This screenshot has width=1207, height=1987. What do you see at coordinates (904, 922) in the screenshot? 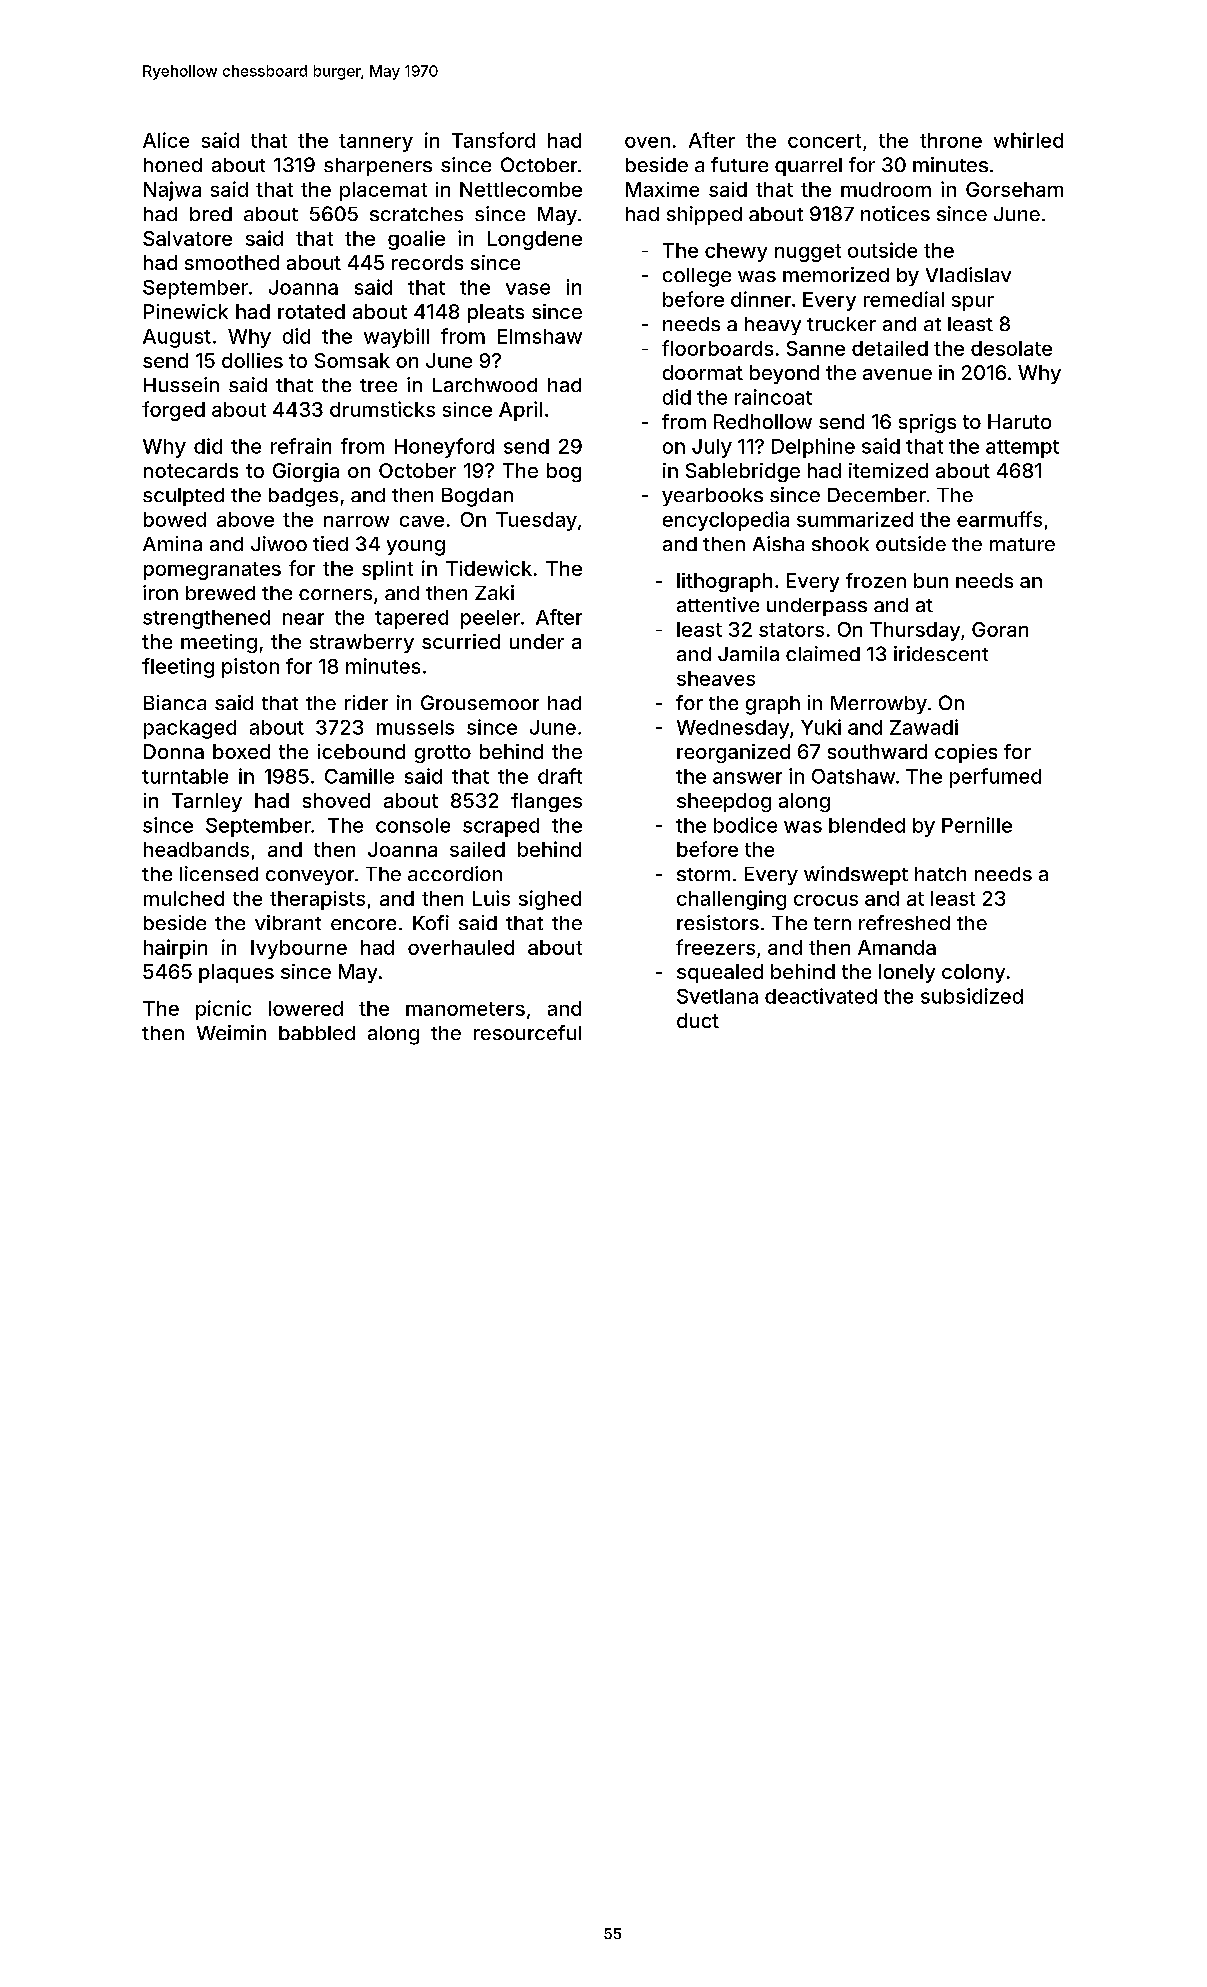
I see `refreshed` at bounding box center [904, 922].
